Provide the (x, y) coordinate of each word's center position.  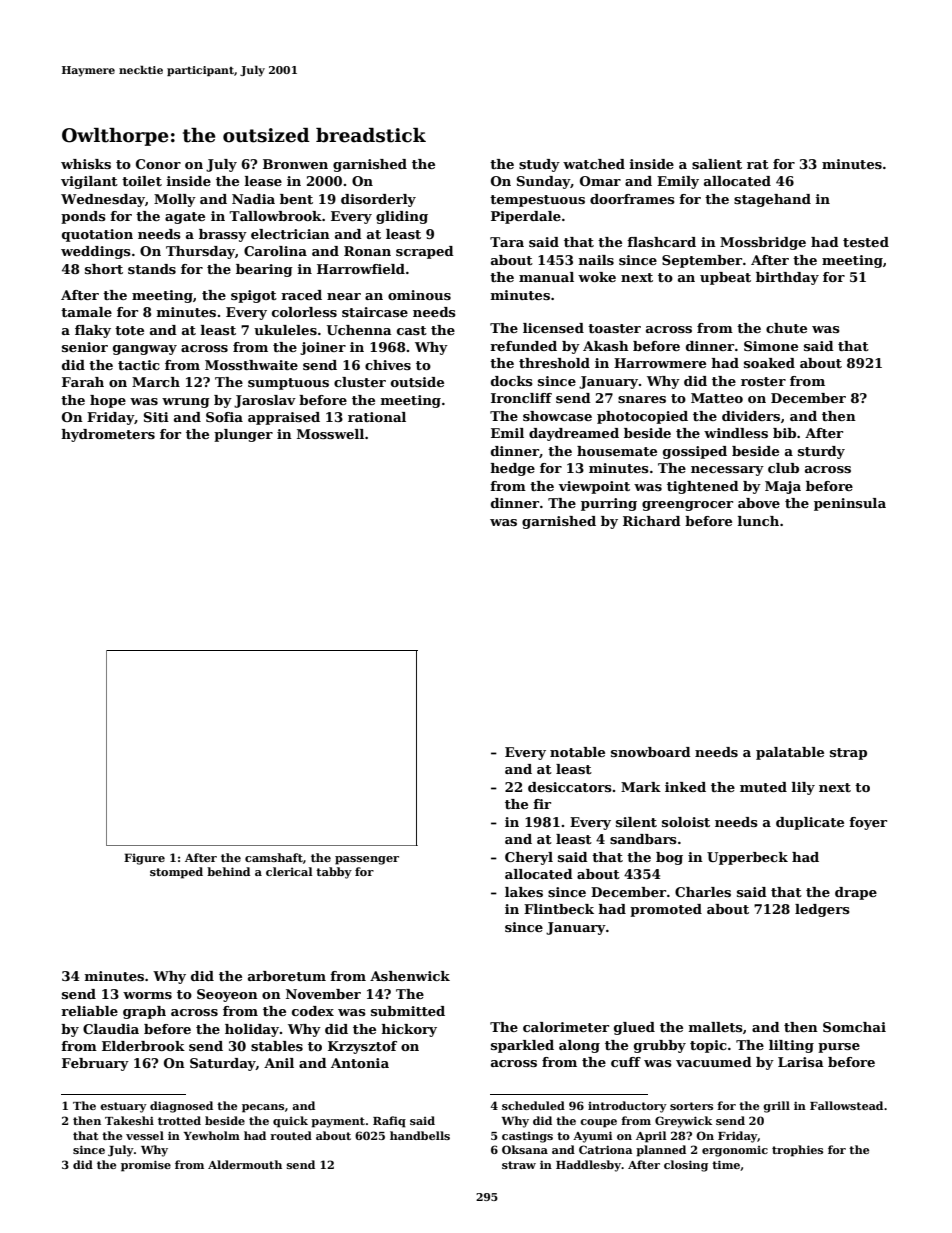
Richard (652, 521)
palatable (790, 753)
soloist (686, 822)
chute (786, 328)
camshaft (274, 857)
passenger (367, 860)
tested (866, 242)
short (104, 269)
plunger (243, 435)
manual (546, 277)
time (726, 1164)
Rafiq (389, 1122)
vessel (145, 1135)
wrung (186, 403)
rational (377, 417)
